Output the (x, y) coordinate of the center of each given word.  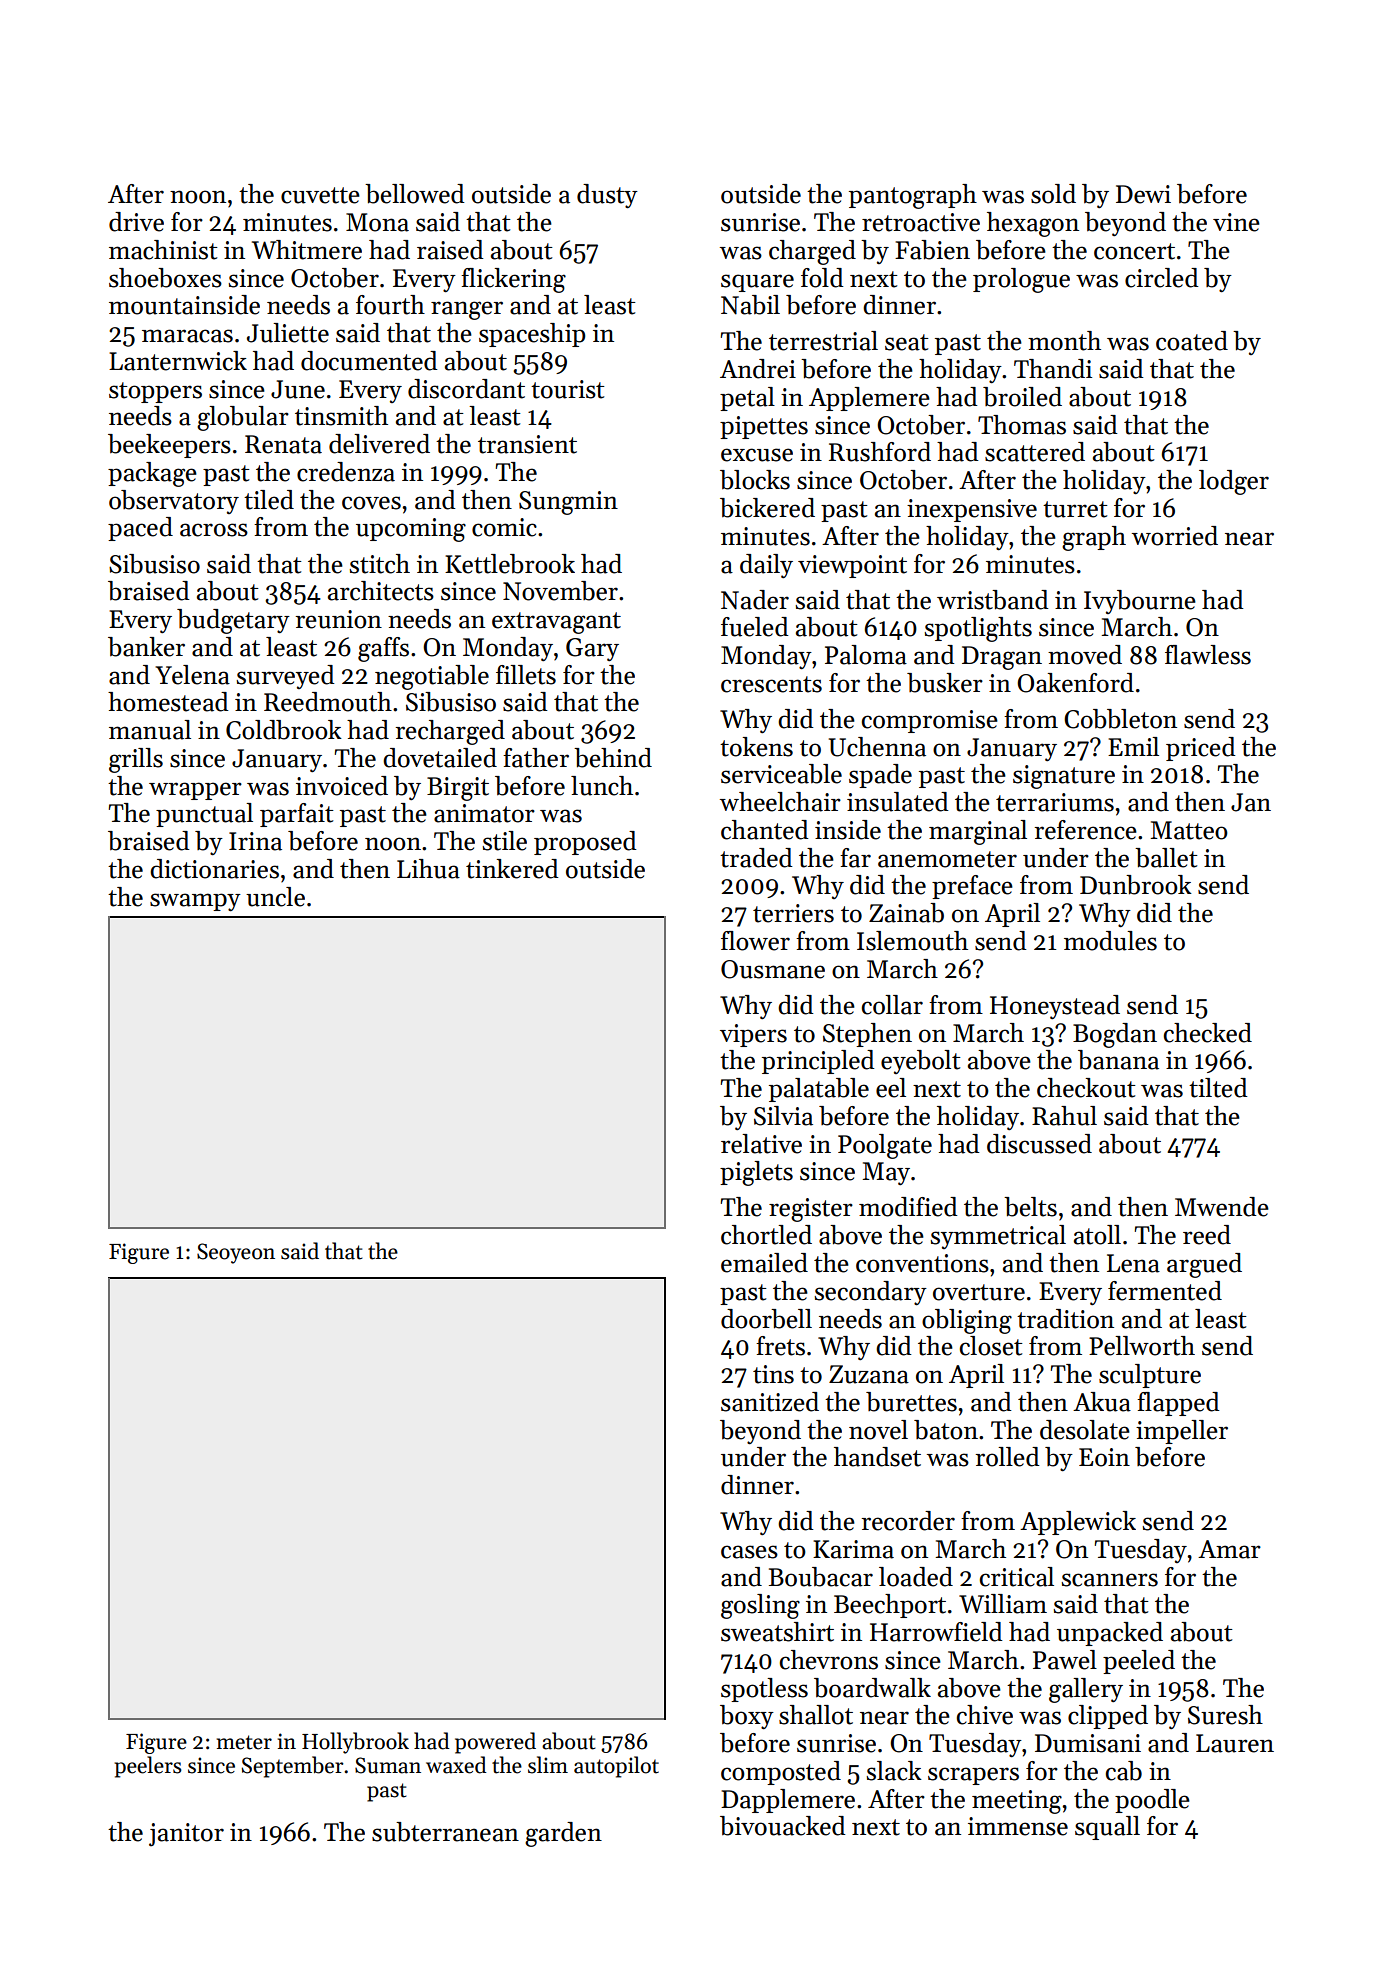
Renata (283, 444)
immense (1018, 1826)
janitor (186, 1835)
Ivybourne (1140, 602)
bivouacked (783, 1826)
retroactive (921, 222)
